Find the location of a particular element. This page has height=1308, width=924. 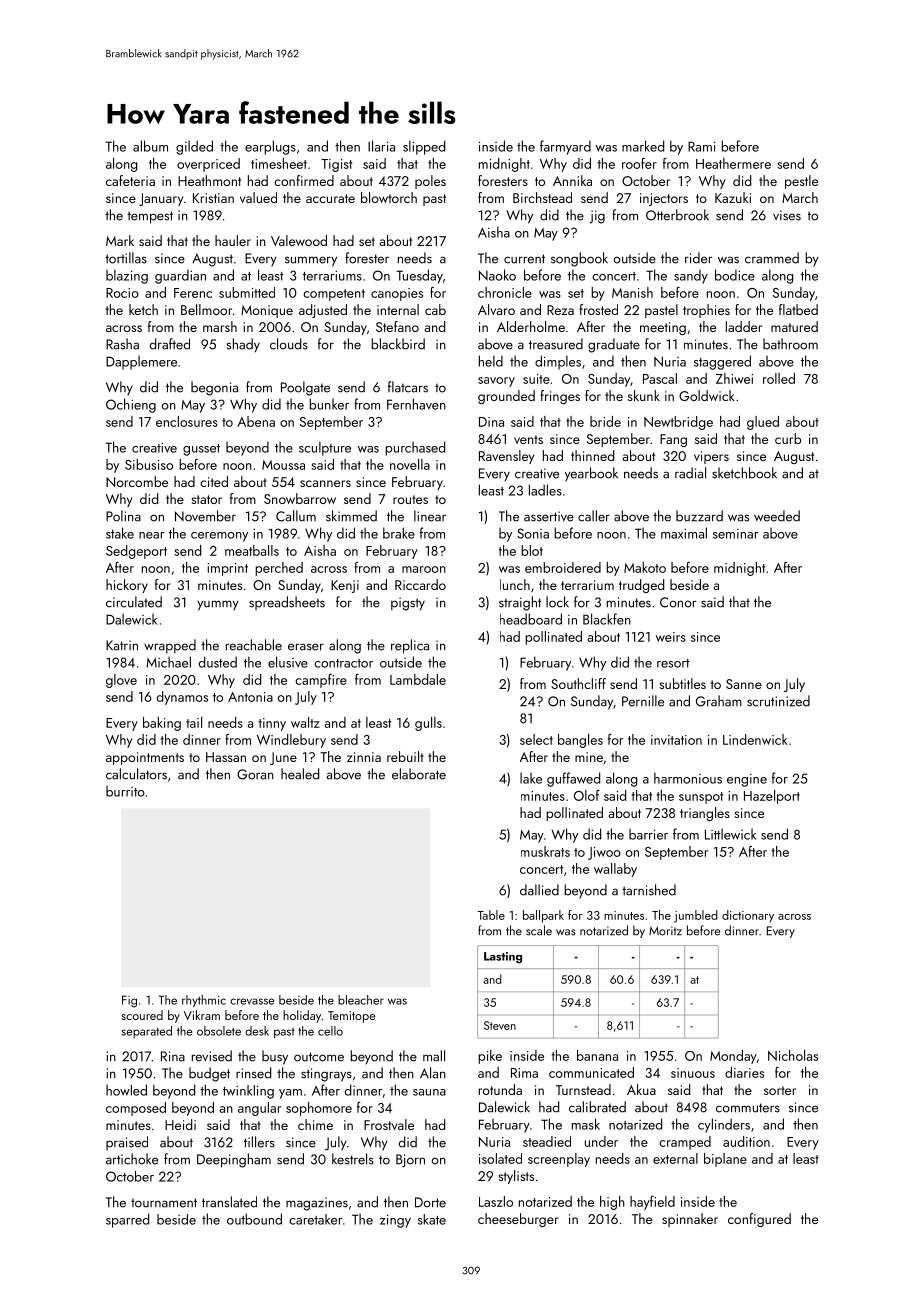

novella is located at coordinates (410, 464).
